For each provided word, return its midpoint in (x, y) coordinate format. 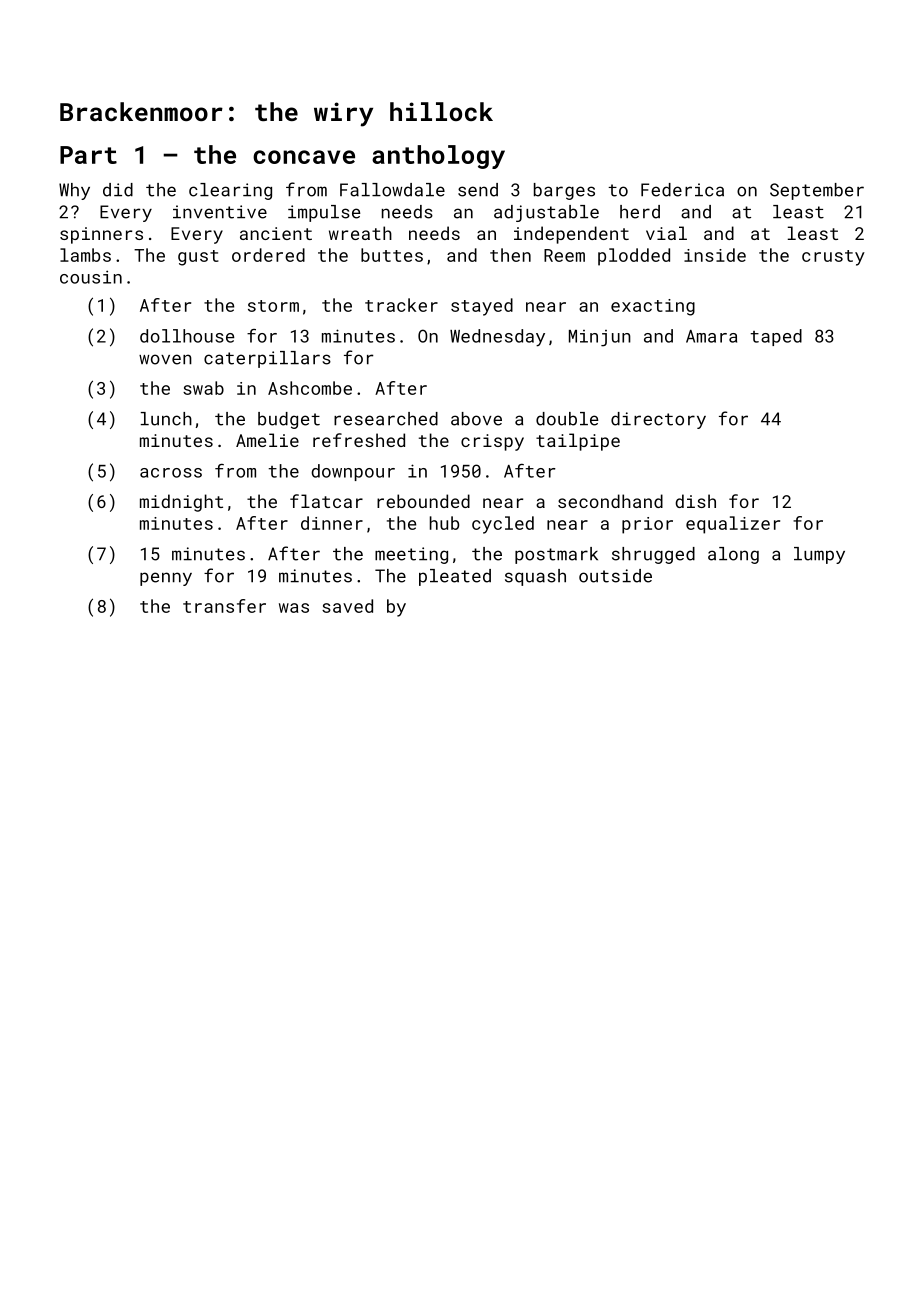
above (476, 419)
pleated (455, 577)
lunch (166, 419)
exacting (653, 307)
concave (304, 157)
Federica (682, 190)
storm (273, 306)
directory (658, 420)
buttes (392, 255)
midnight (181, 503)
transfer (224, 606)
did (118, 190)
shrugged (653, 555)
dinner (332, 523)
